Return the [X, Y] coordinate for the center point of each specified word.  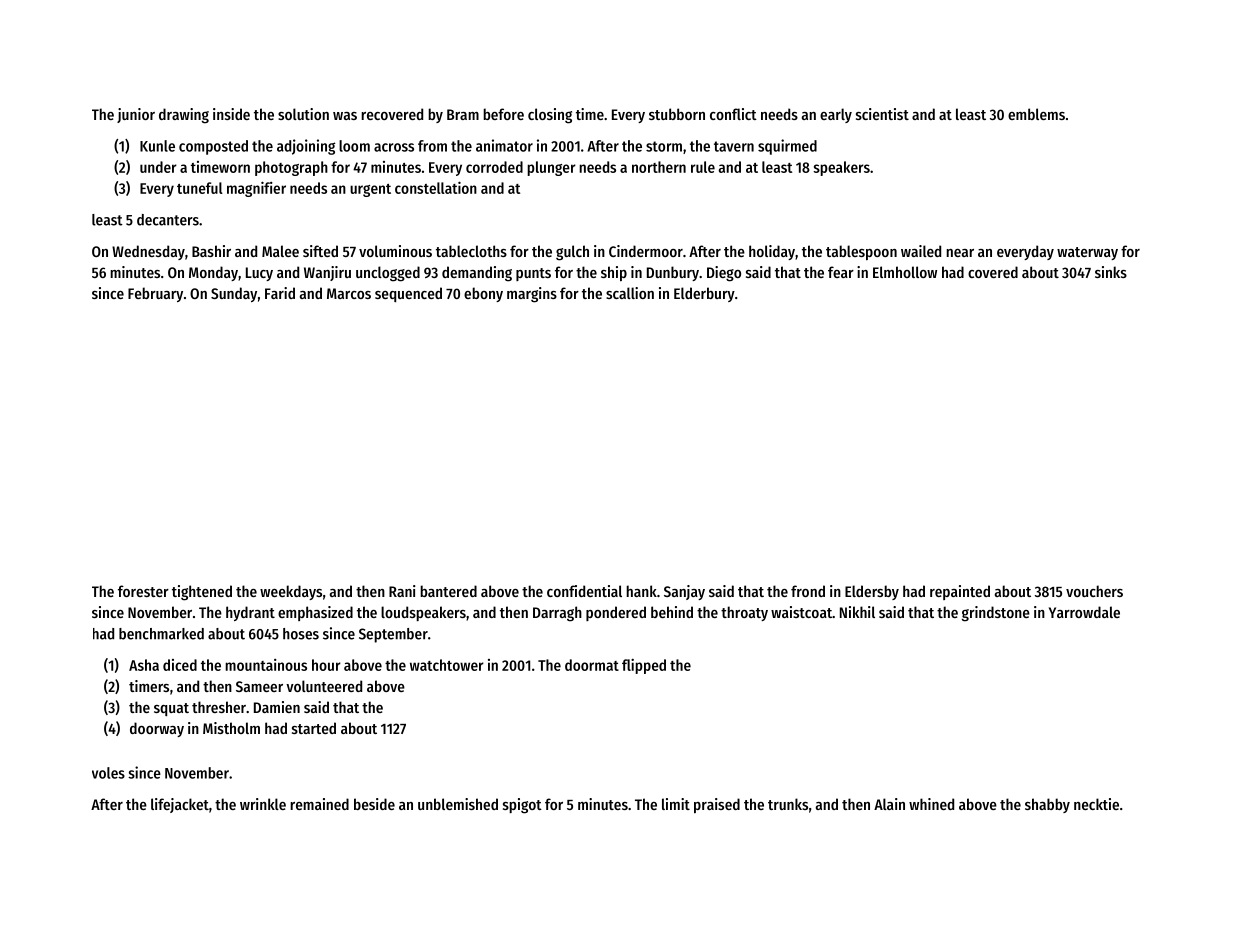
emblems [1036, 114]
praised [717, 805]
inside [231, 114]
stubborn [677, 114]
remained [319, 804]
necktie [1096, 804]
